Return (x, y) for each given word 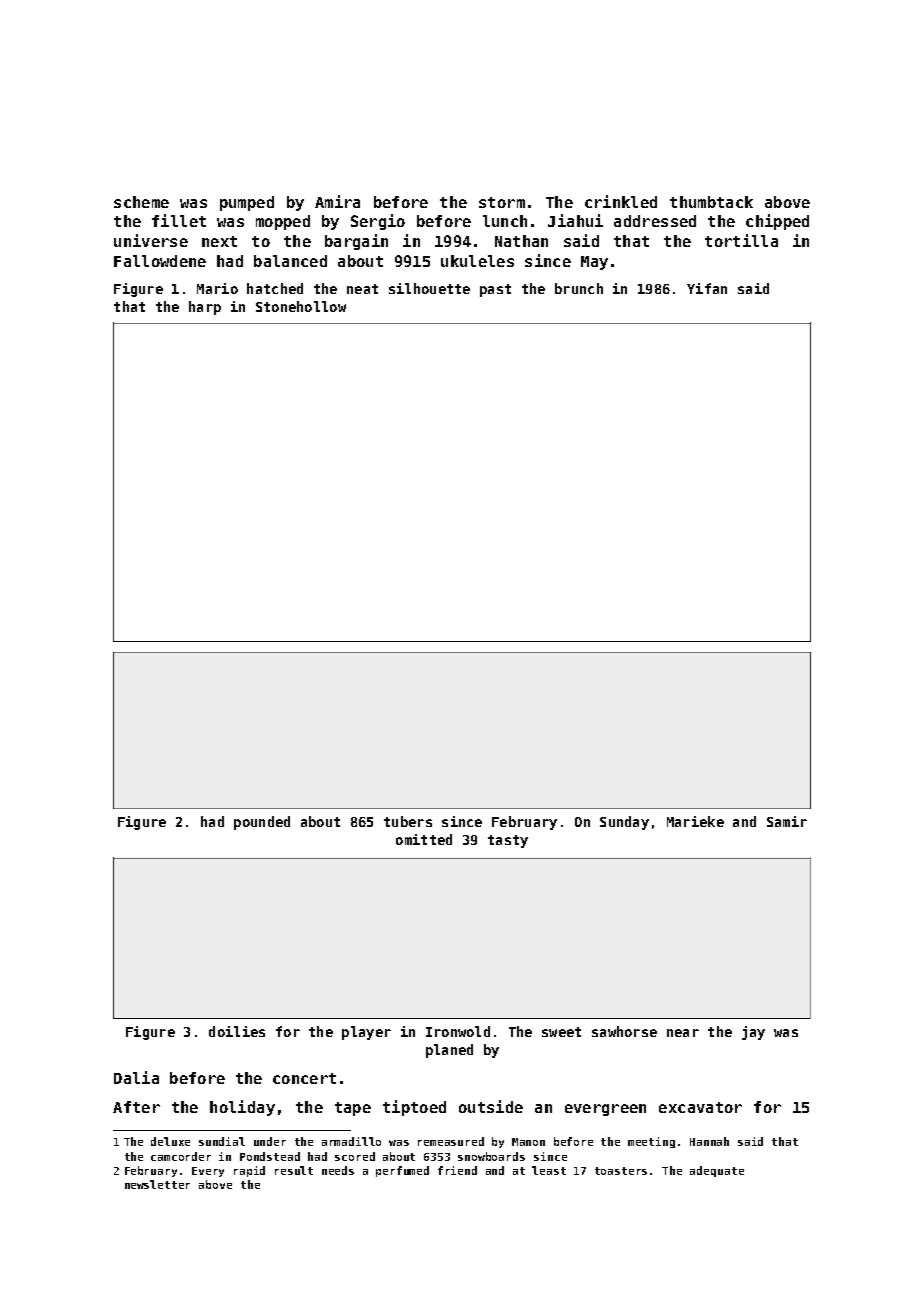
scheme (141, 202)
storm (502, 202)
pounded (262, 823)
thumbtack (711, 202)
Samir (787, 821)
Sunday (624, 823)
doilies (237, 1031)
